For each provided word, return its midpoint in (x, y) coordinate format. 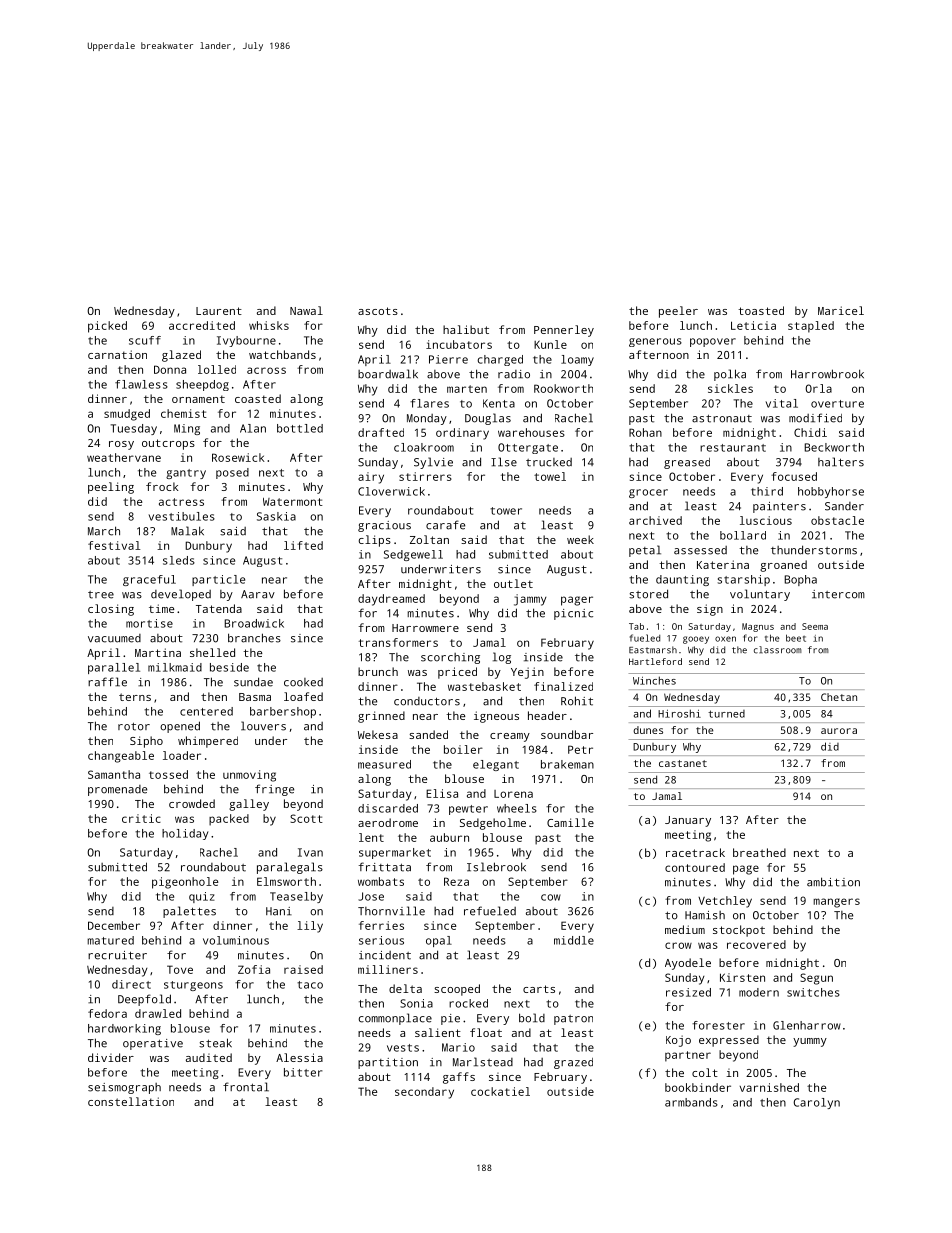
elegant (496, 765)
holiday (185, 834)
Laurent (219, 311)
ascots (378, 311)
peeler (678, 312)
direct (131, 984)
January (688, 821)
